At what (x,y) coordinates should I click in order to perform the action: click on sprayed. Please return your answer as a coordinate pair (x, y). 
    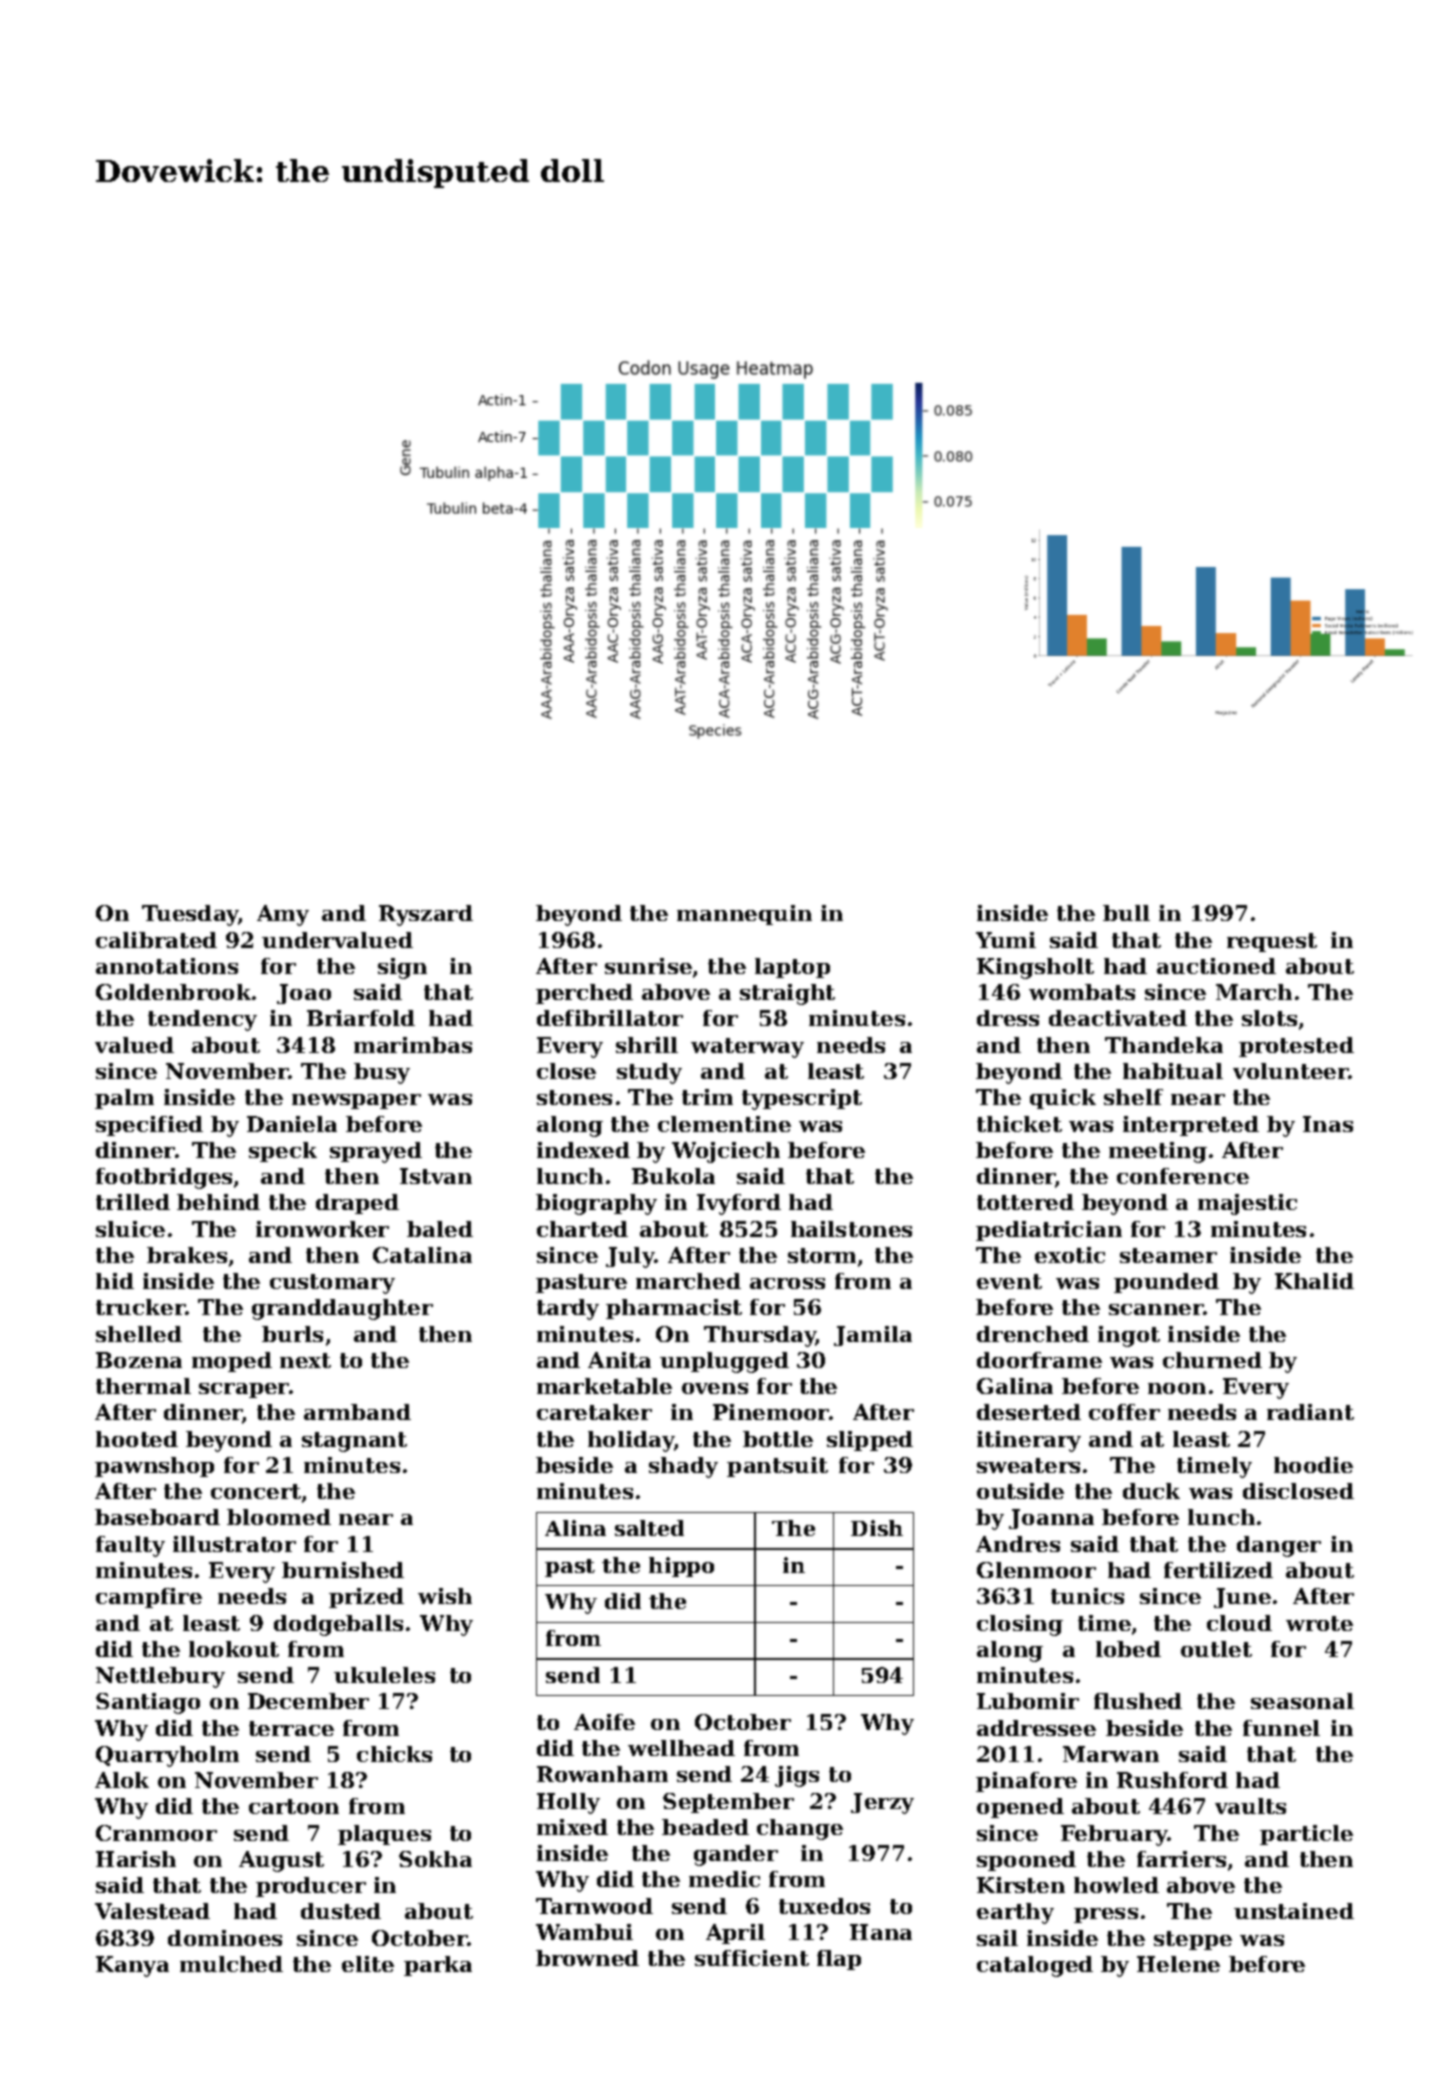
    Looking at the image, I should click on (376, 1152).
